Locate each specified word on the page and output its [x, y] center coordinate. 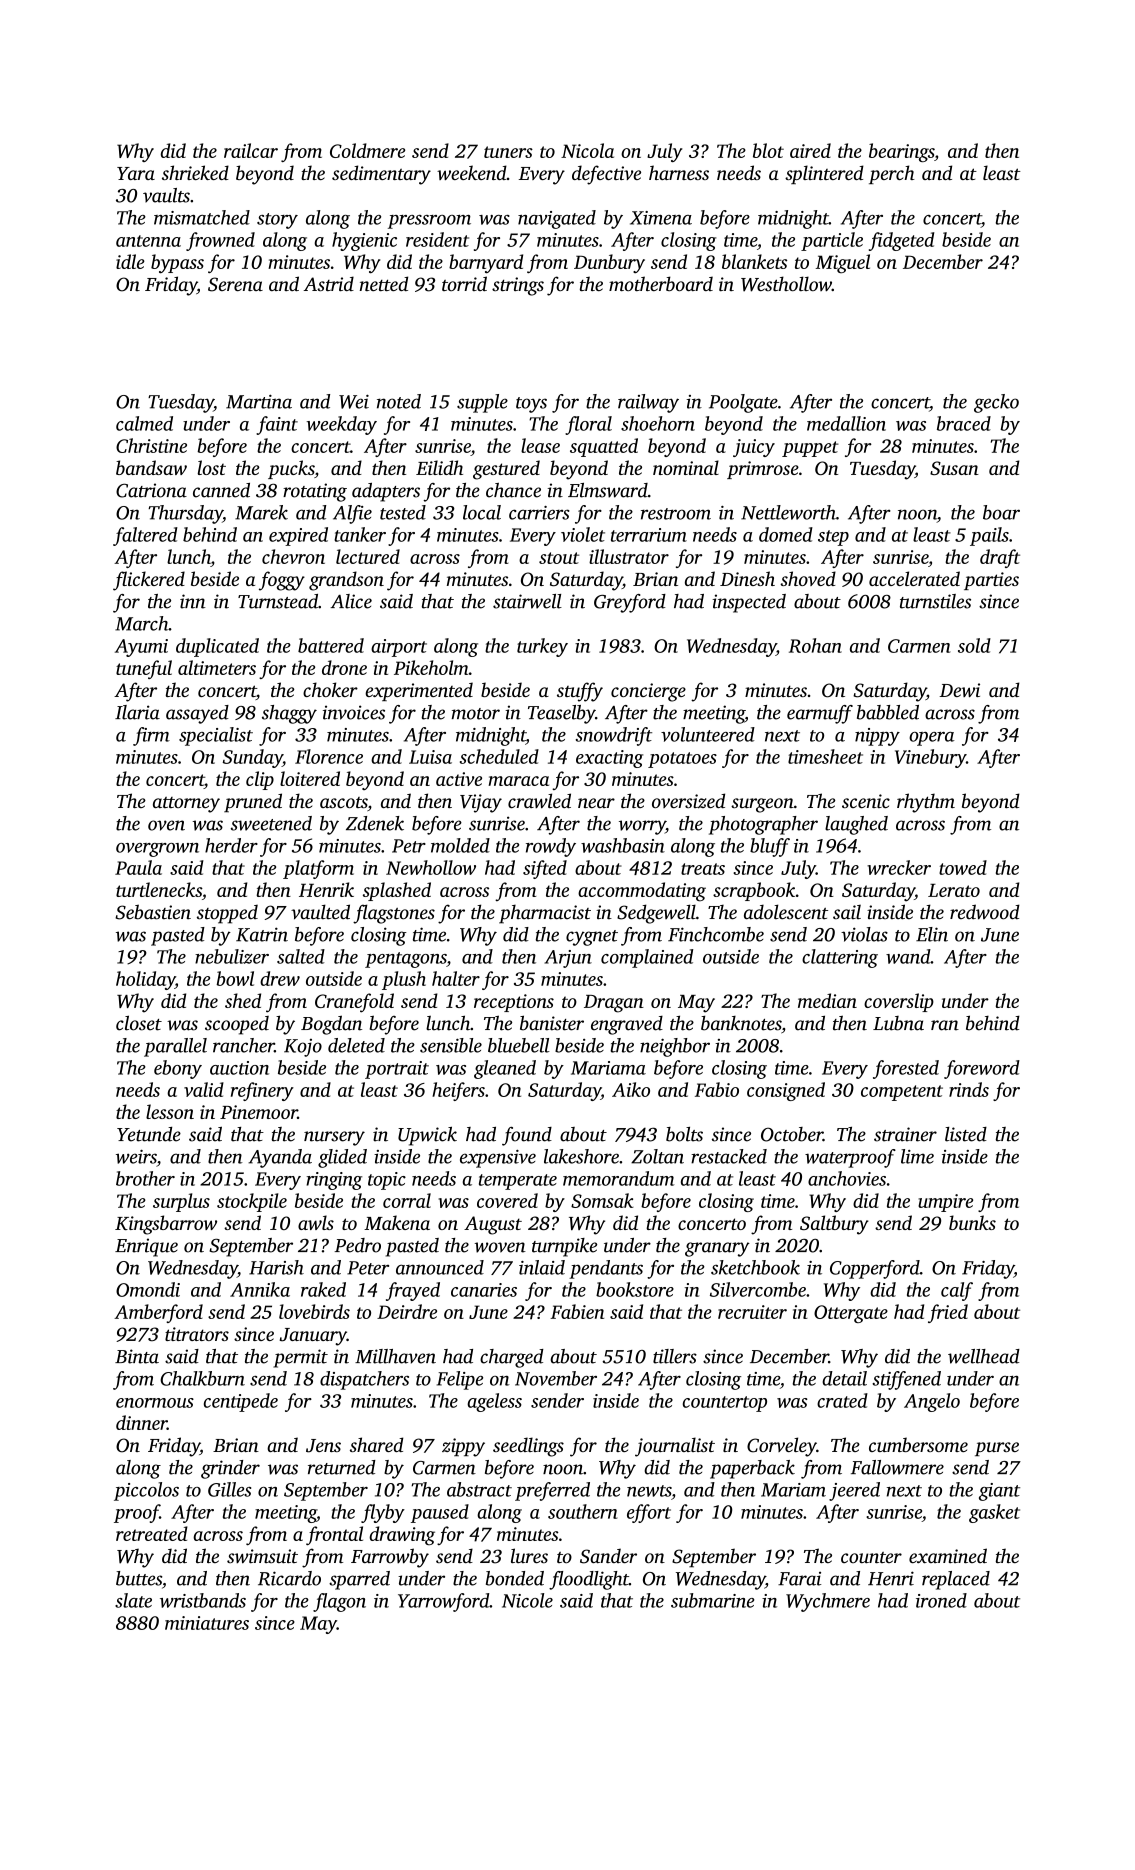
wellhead [984, 1356]
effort [649, 1513]
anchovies [847, 1178]
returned [342, 1467]
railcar [251, 150]
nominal [686, 467]
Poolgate [743, 403]
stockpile [252, 1202]
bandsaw [151, 467]
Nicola [587, 150]
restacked [729, 1156]
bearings [901, 152]
